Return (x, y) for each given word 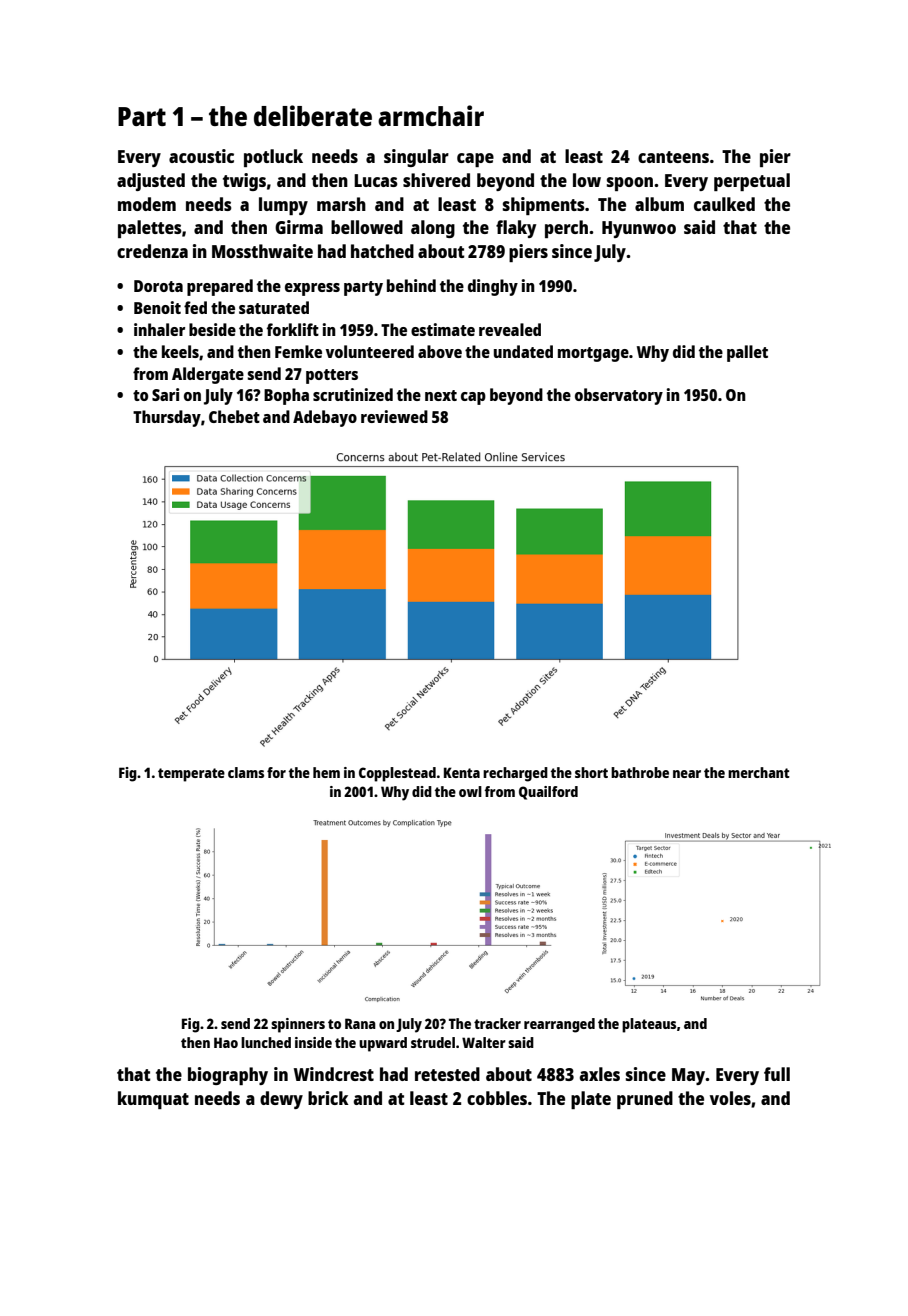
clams (246, 772)
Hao (226, 1042)
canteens (673, 157)
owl (470, 791)
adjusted (151, 182)
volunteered (369, 351)
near (687, 774)
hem (326, 772)
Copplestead (397, 774)
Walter (484, 1042)
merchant (759, 772)
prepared (220, 287)
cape (475, 160)
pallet (747, 353)
